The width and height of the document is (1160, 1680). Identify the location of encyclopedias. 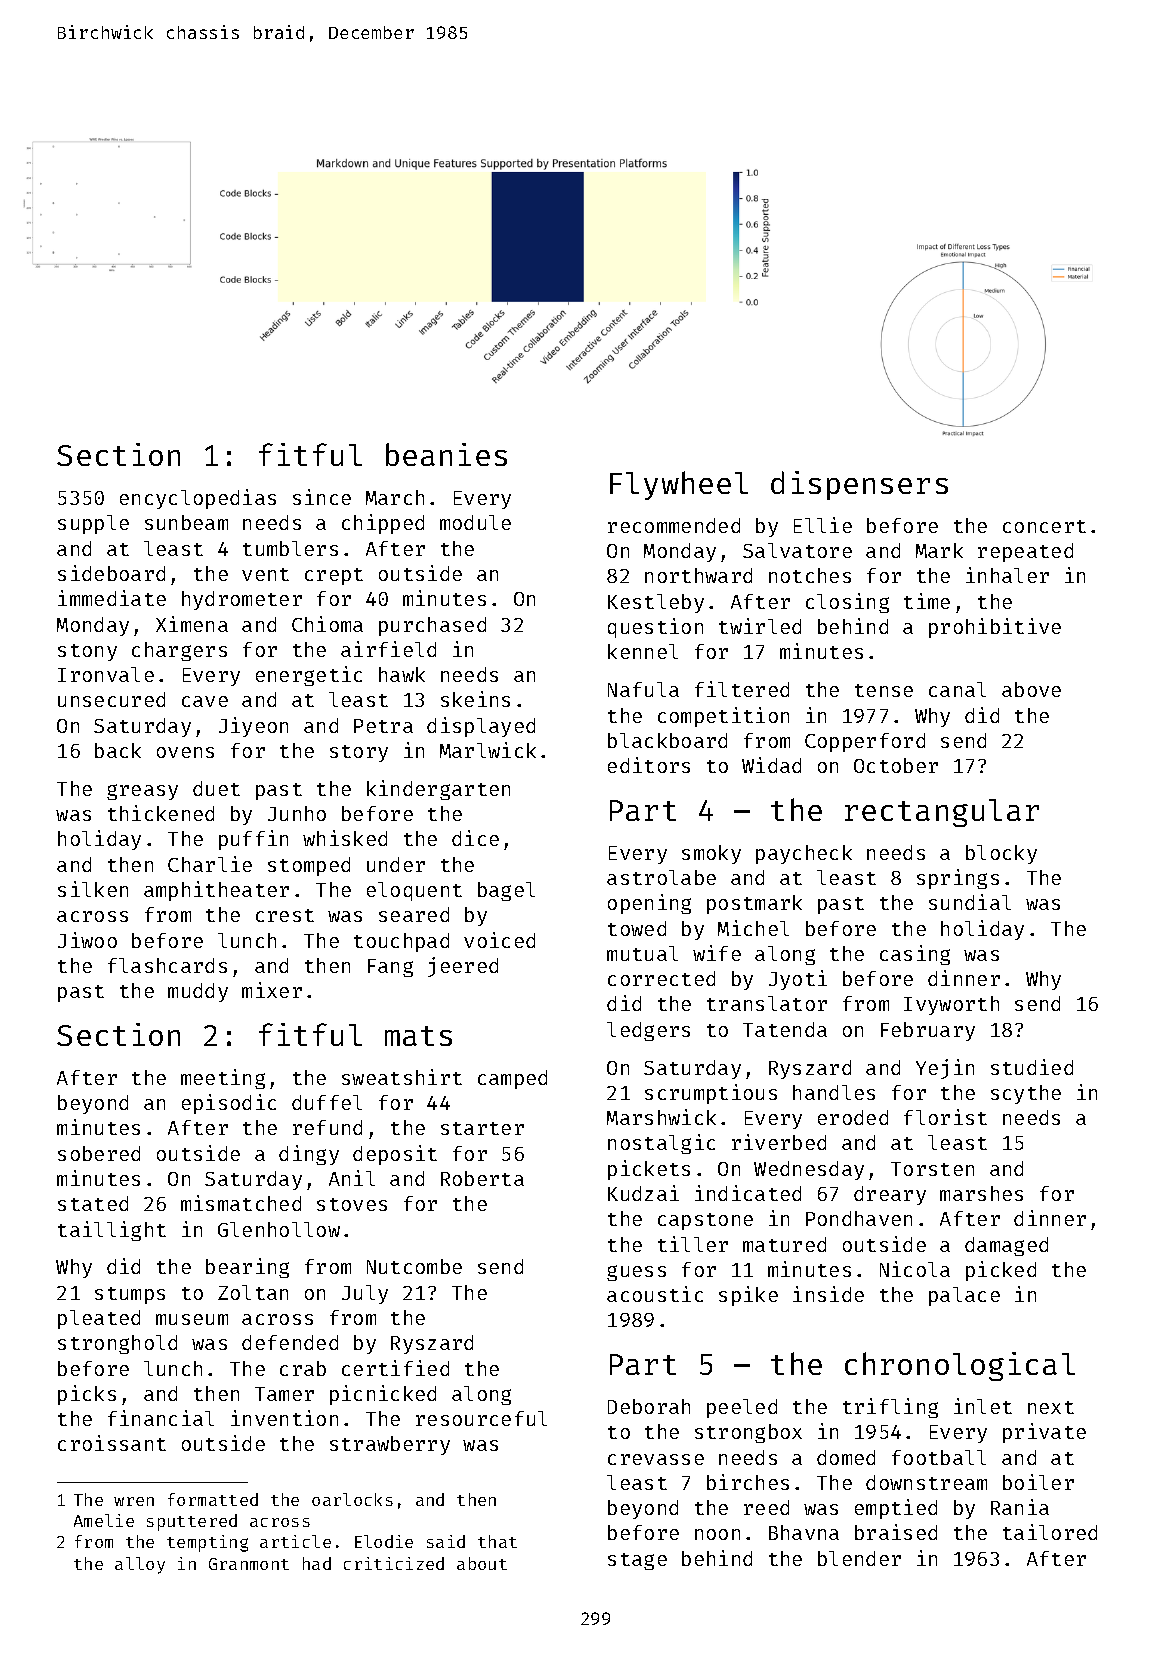
(198, 499).
